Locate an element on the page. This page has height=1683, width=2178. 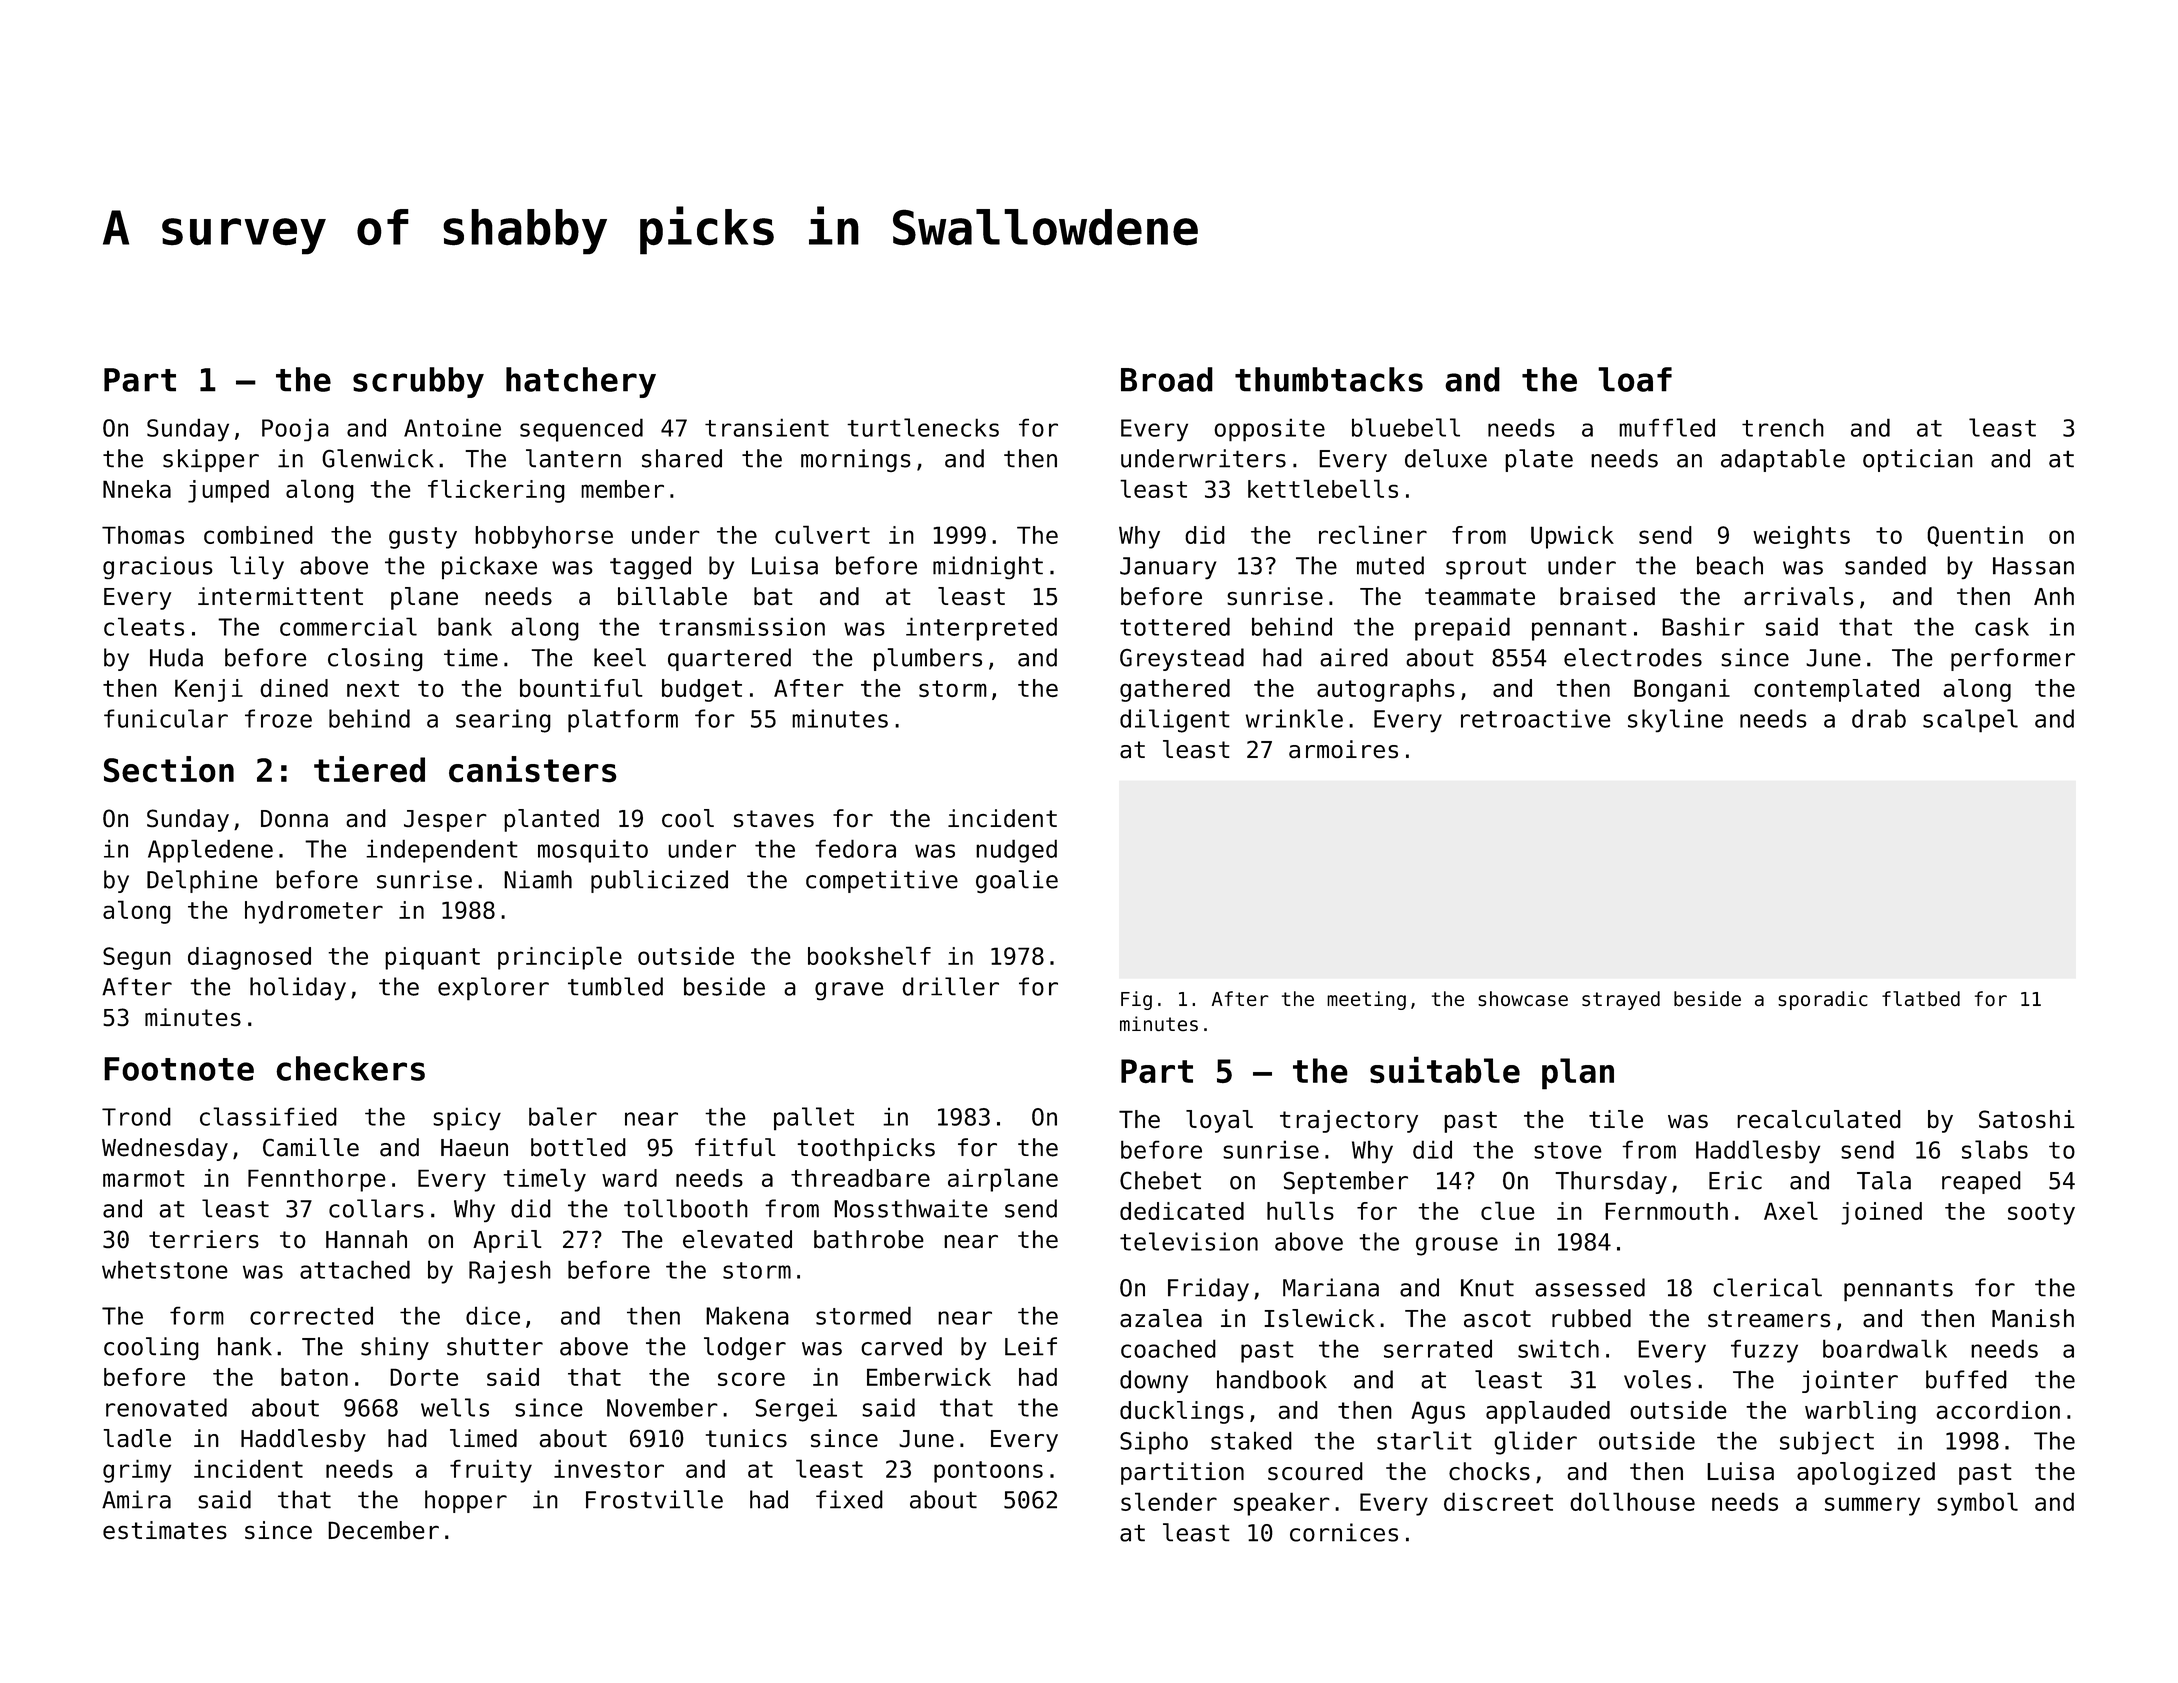
grave is located at coordinates (849, 991).
